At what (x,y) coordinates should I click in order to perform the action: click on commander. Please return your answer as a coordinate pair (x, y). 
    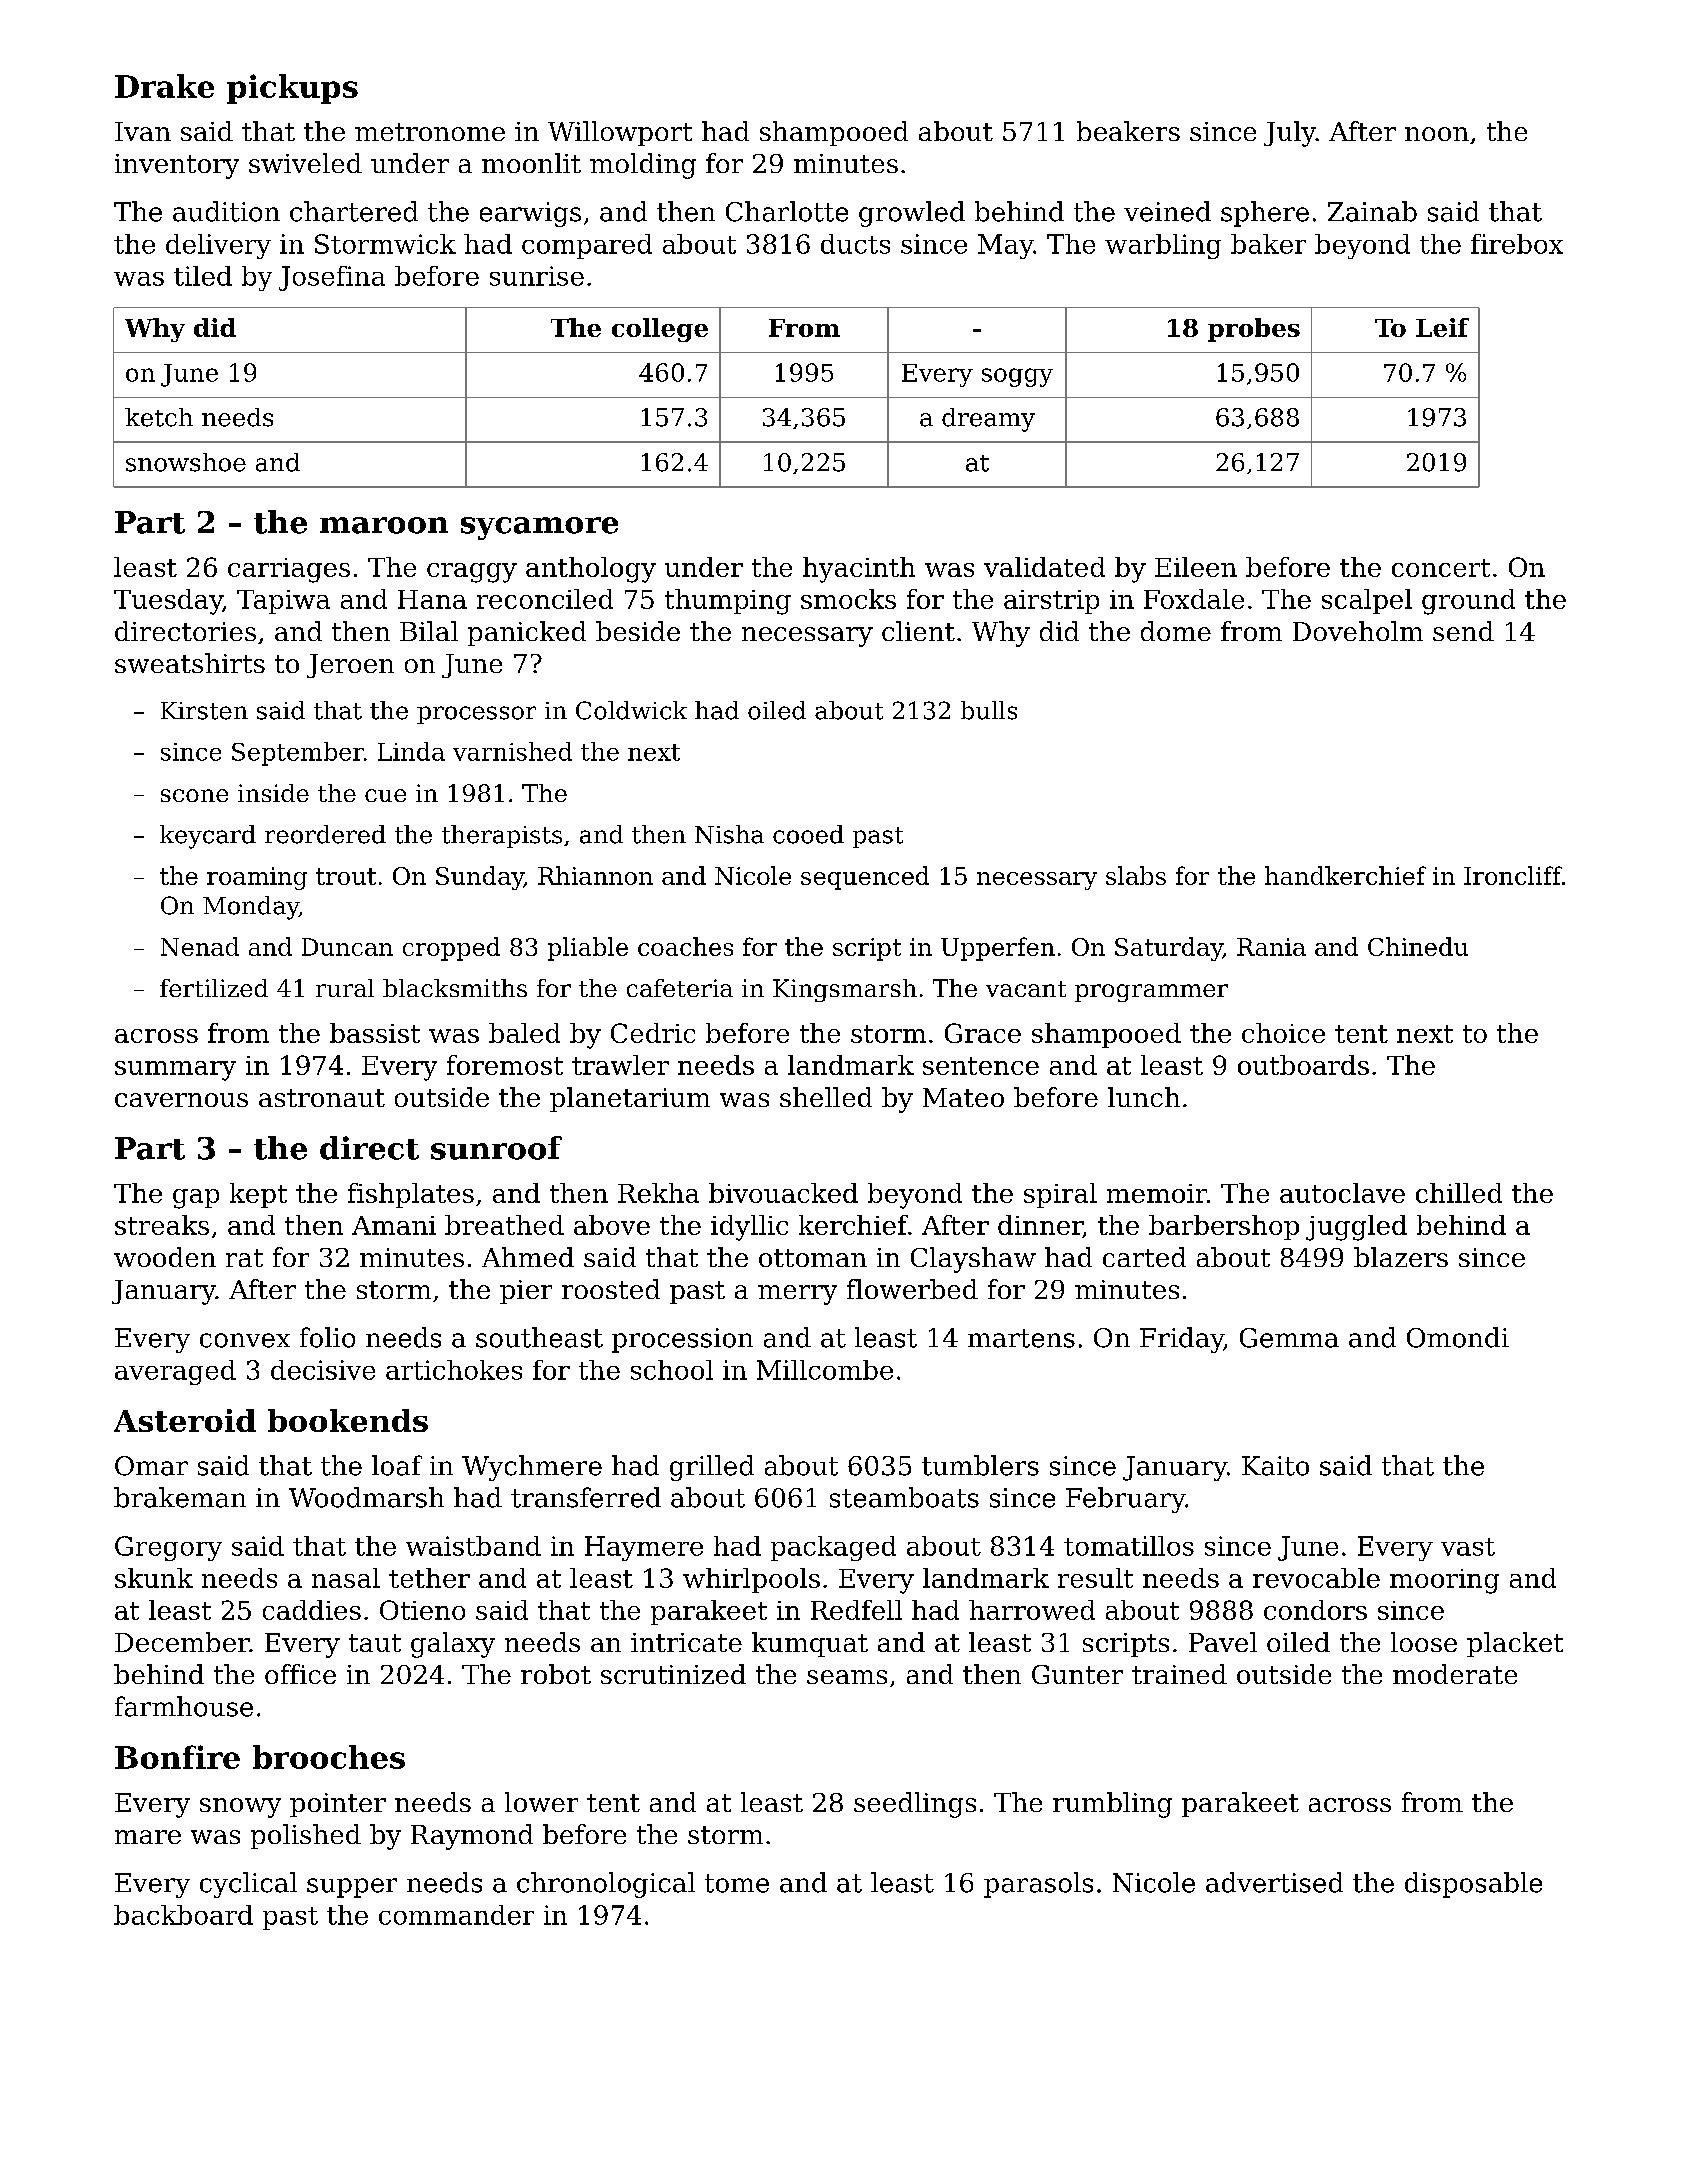
    Looking at the image, I should click on (456, 1915).
